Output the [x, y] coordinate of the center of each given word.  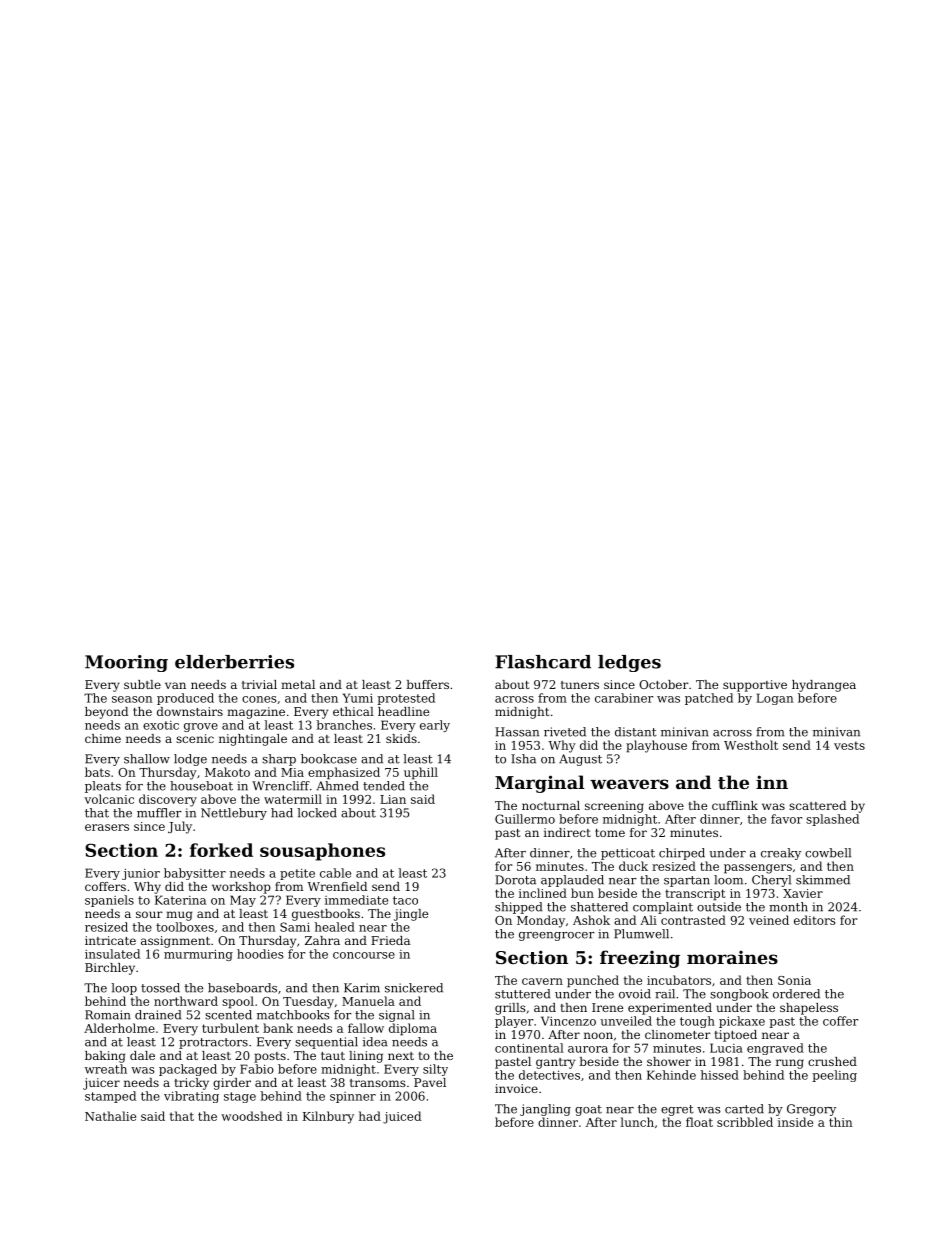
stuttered [522, 994]
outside [719, 907]
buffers [427, 684]
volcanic [109, 799]
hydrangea [824, 686]
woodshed [251, 1116]
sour [149, 914]
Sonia [794, 980]
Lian [393, 799]
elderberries [234, 662]
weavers [629, 784]
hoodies [260, 954]
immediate [356, 900]
